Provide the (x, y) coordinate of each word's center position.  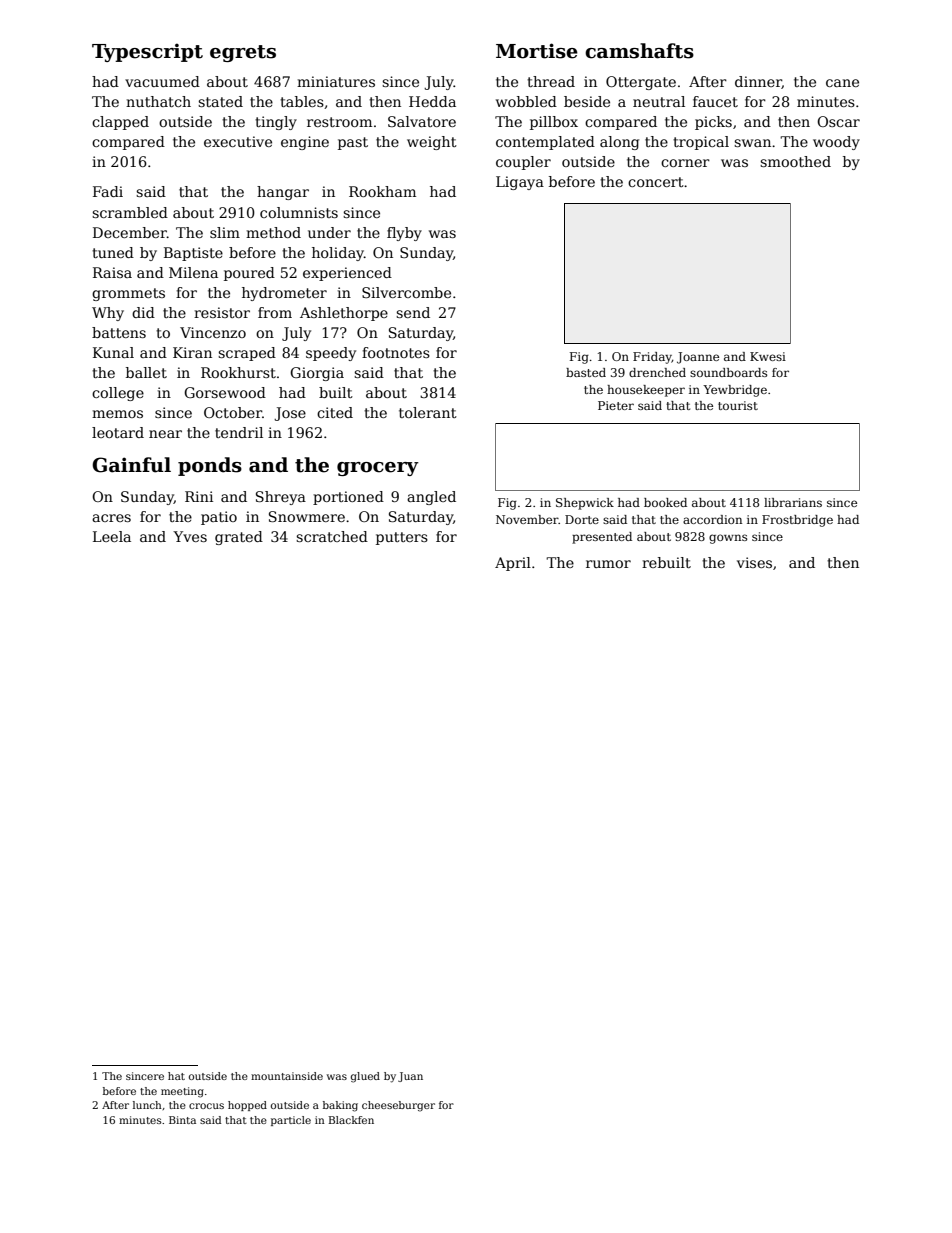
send (413, 312)
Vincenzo (213, 332)
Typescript (147, 52)
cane (842, 83)
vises (754, 562)
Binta (182, 1120)
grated (239, 538)
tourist (738, 405)
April (513, 564)
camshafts (639, 51)
